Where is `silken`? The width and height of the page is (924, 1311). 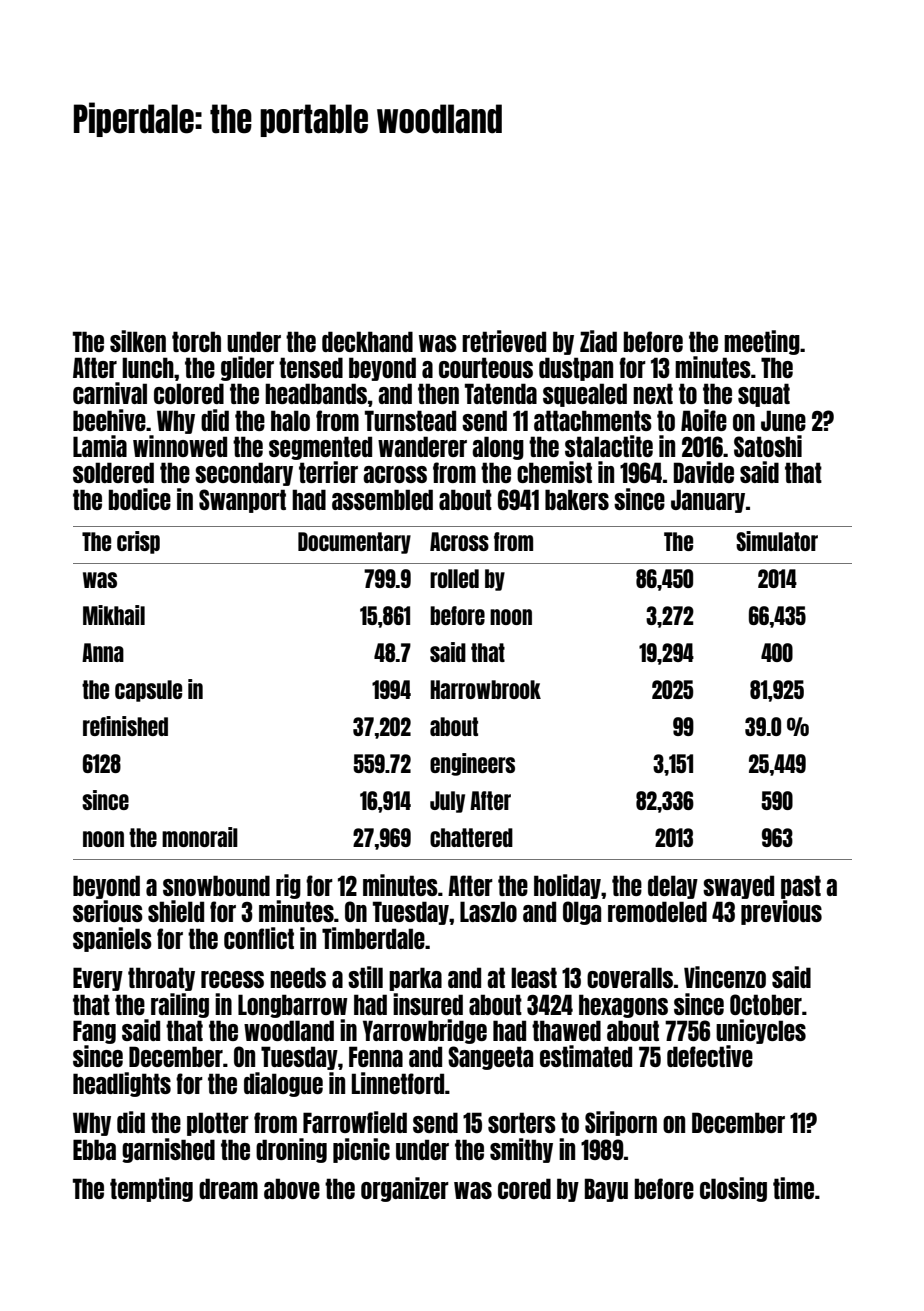
silken is located at coordinates (138, 341).
